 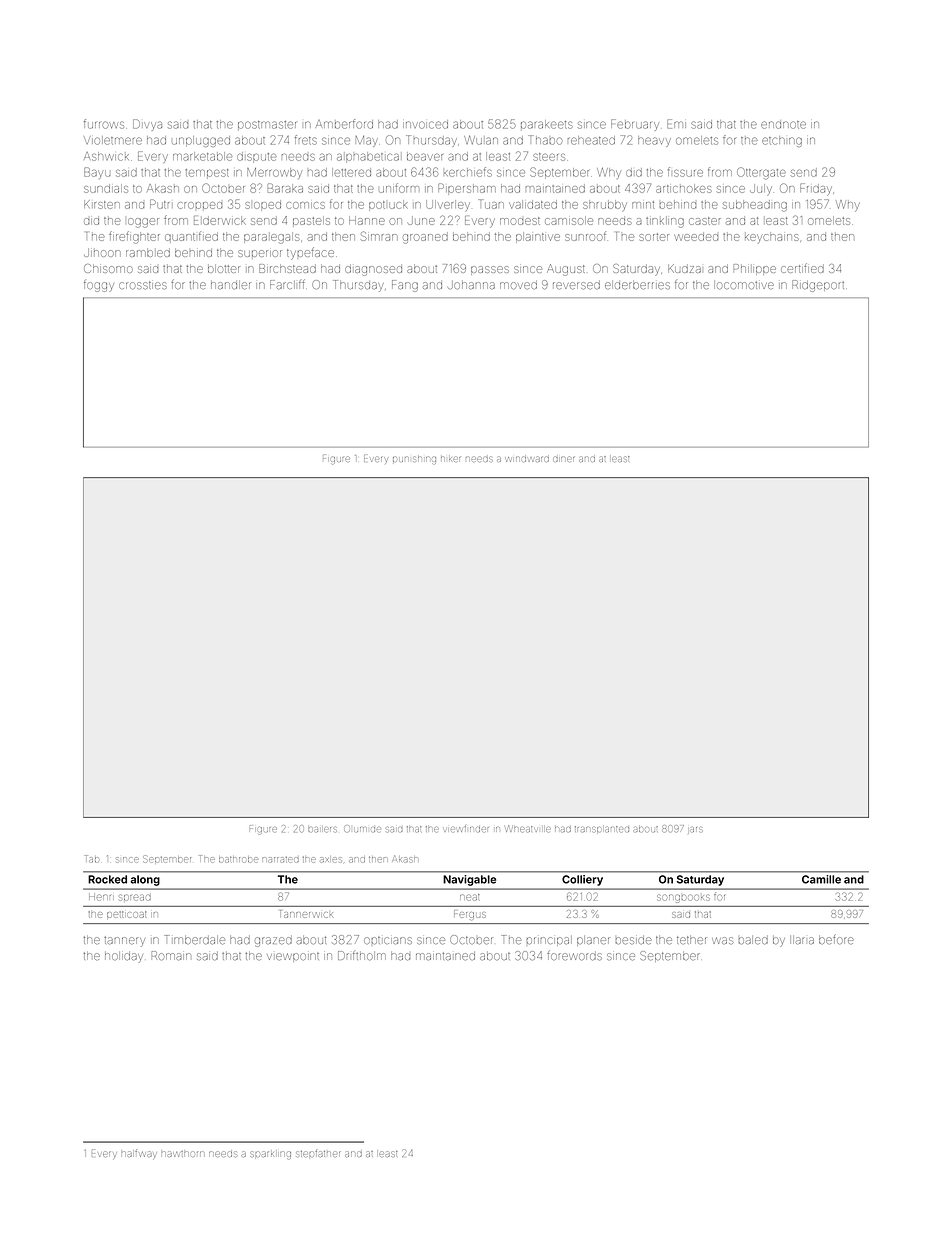 What do you see at coordinates (753, 940) in the screenshot?
I see `baled` at bounding box center [753, 940].
